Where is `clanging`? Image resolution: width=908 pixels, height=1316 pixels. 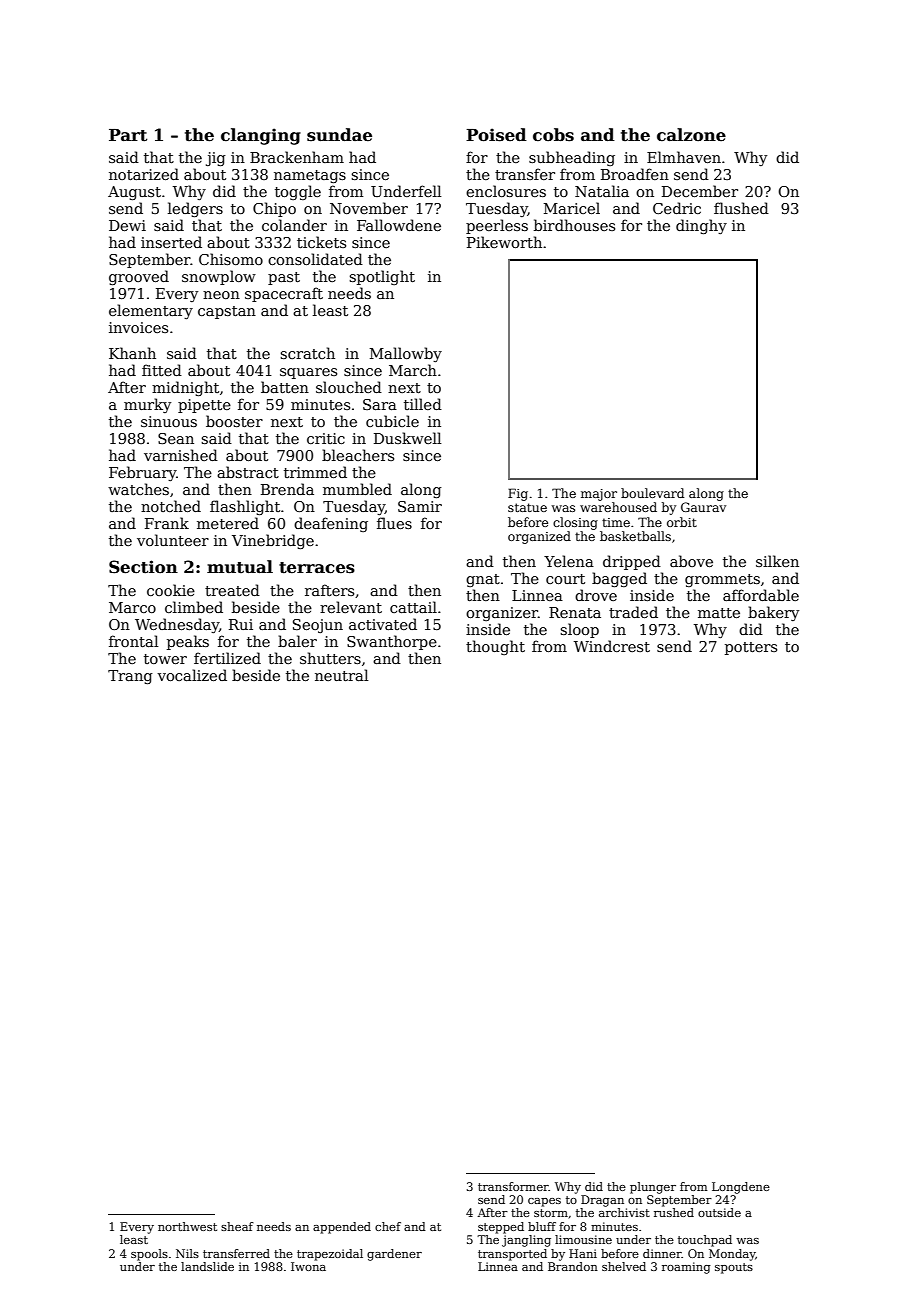
clanging is located at coordinates (261, 136).
